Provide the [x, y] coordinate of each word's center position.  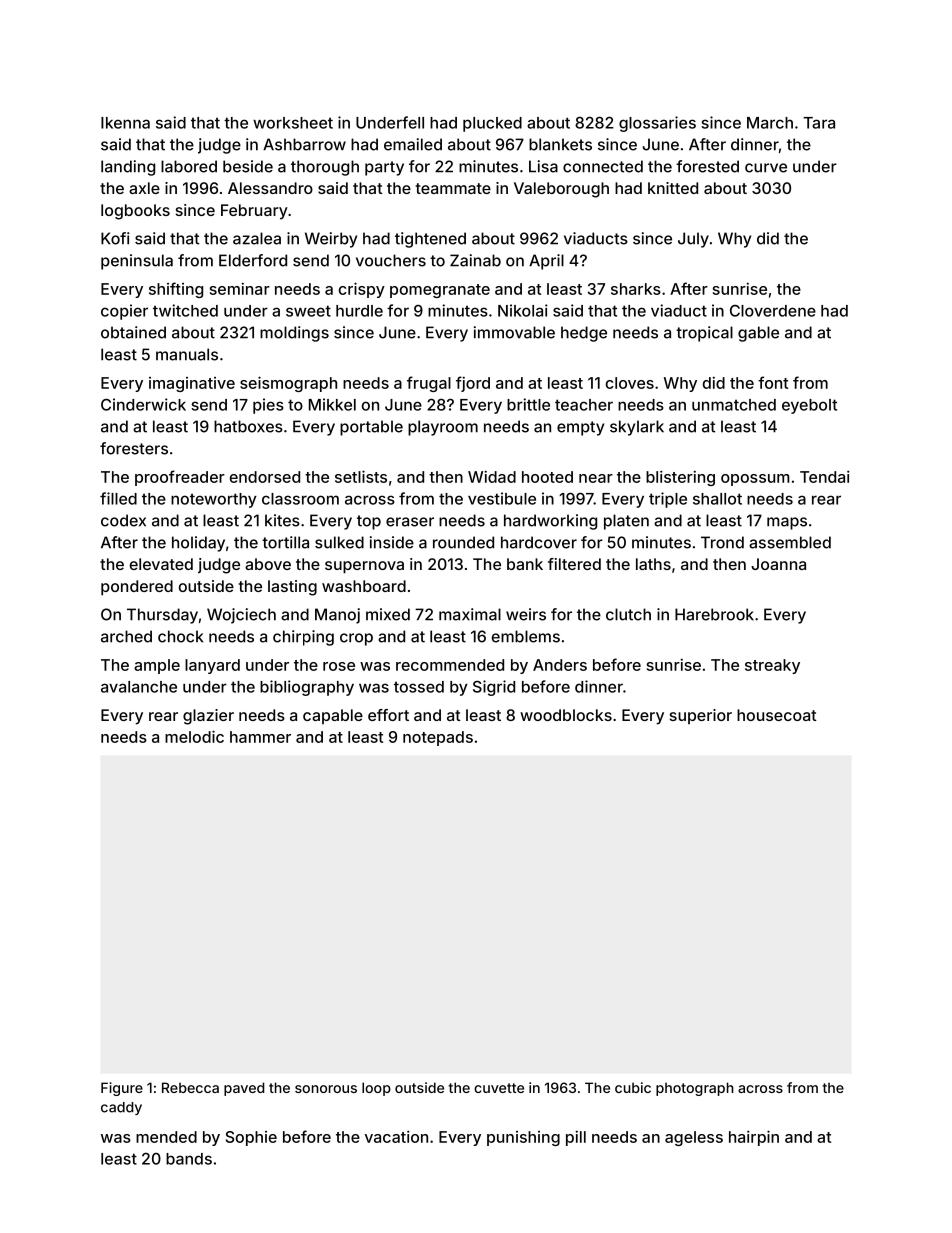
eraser [410, 522]
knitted [673, 188]
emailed [413, 144]
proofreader [180, 478]
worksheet [293, 123]
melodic [194, 736]
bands [189, 1159]
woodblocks [566, 715]
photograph [695, 1089]
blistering [680, 478]
